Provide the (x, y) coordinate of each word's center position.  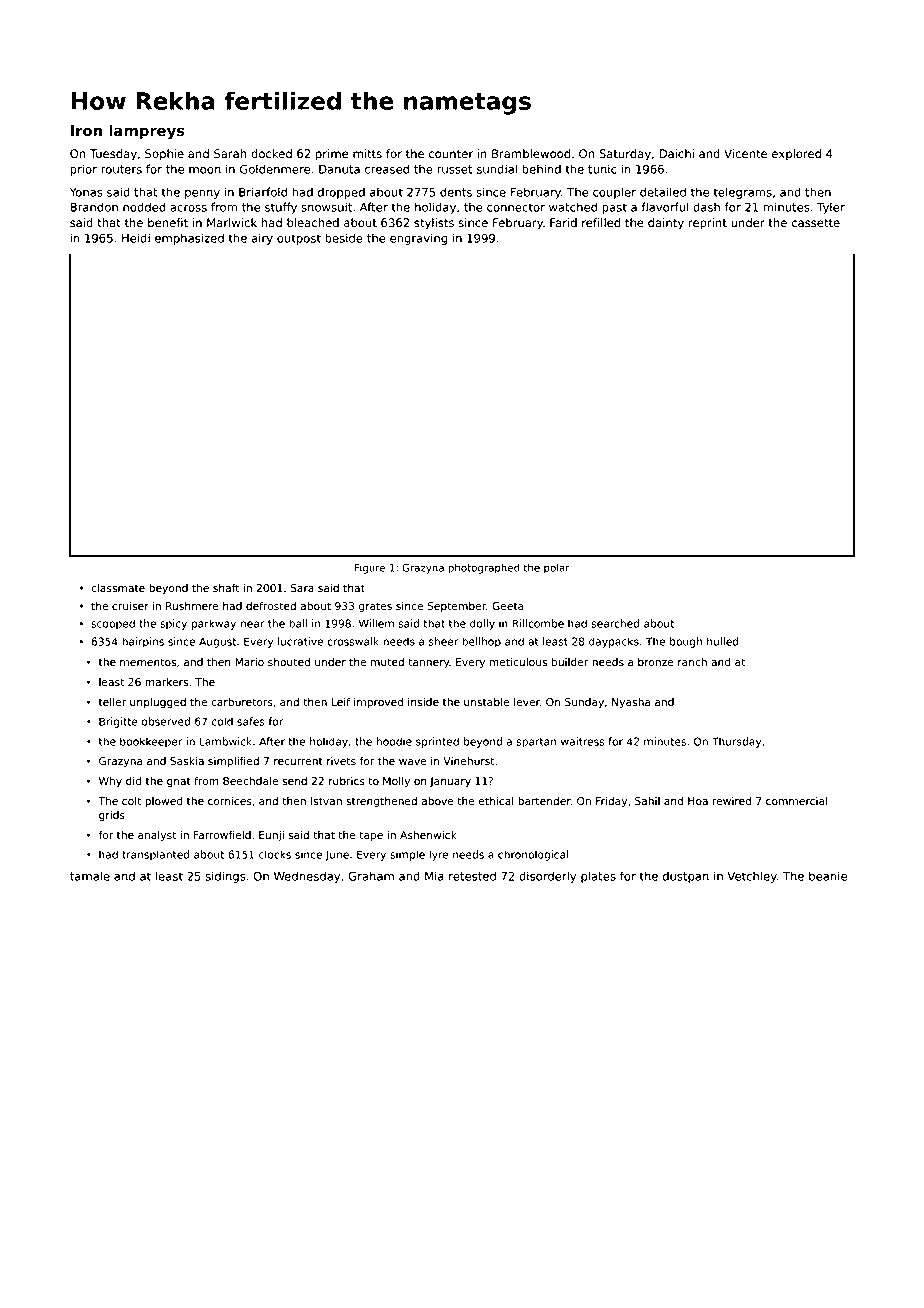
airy (262, 239)
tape (371, 836)
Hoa (698, 801)
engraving (419, 239)
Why (110, 782)
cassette (815, 223)
